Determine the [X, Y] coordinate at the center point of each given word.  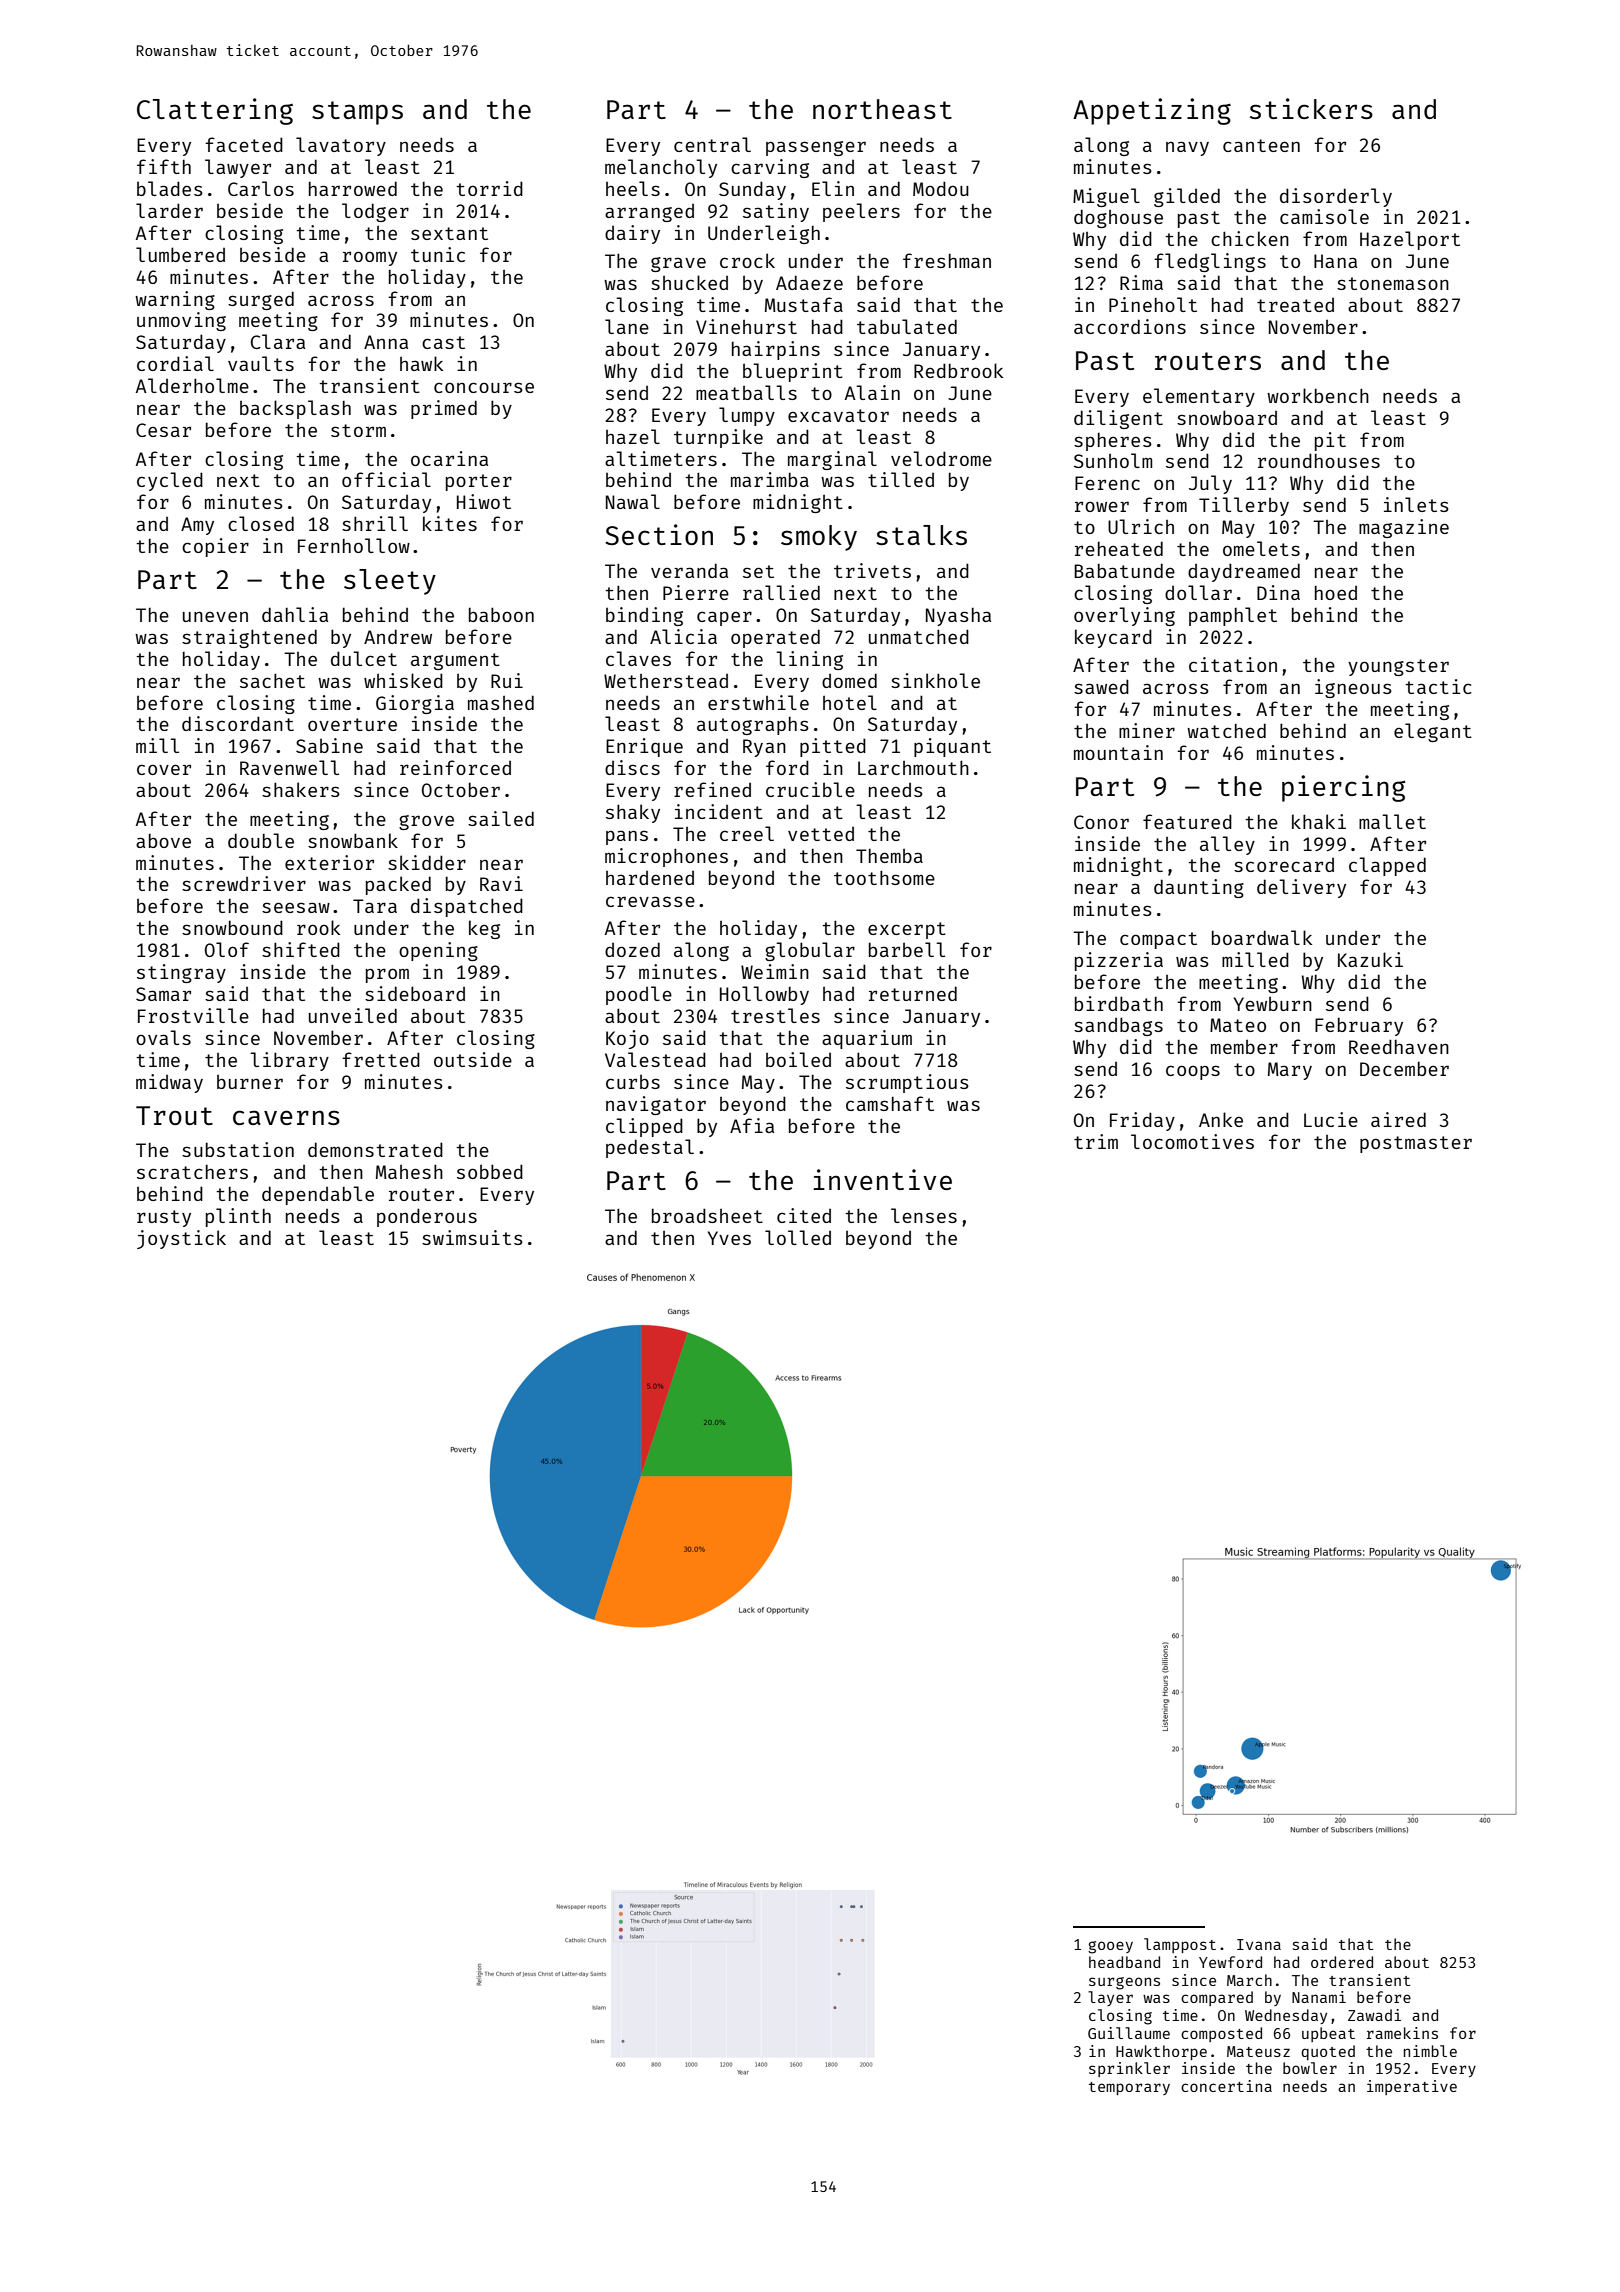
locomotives [1192, 1141]
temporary [1129, 2088]
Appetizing [1152, 111]
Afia [752, 1125]
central [712, 144]
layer [1110, 1998]
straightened [249, 638]
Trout [174, 1115]
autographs [753, 726]
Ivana [1259, 1944]
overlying [1124, 616]
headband [1124, 1962]
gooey [1110, 1947]
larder [169, 210]
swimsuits [472, 1237]
